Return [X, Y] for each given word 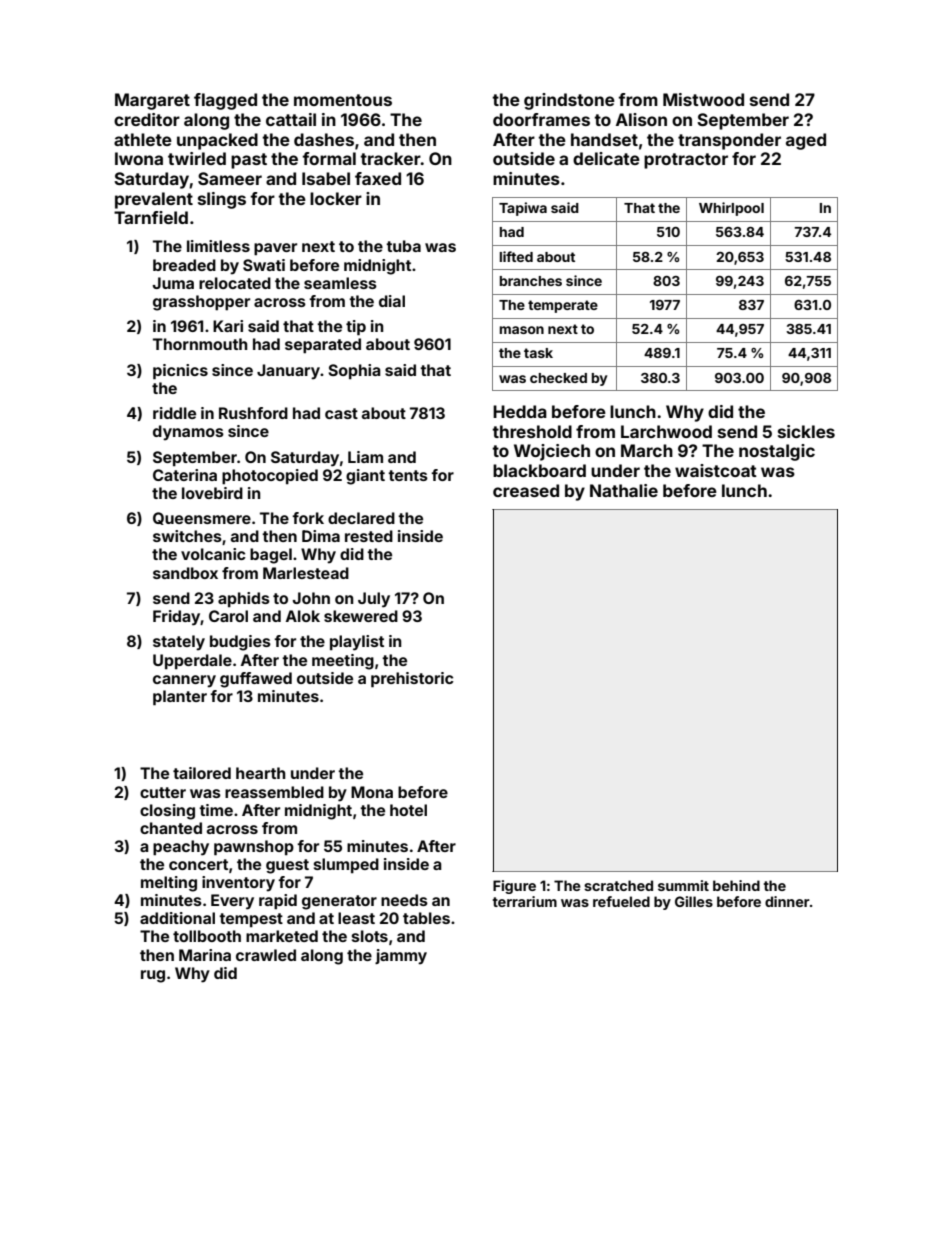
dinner [787, 901]
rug [153, 976]
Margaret [152, 101]
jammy [401, 957]
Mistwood [703, 99]
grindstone [569, 101]
